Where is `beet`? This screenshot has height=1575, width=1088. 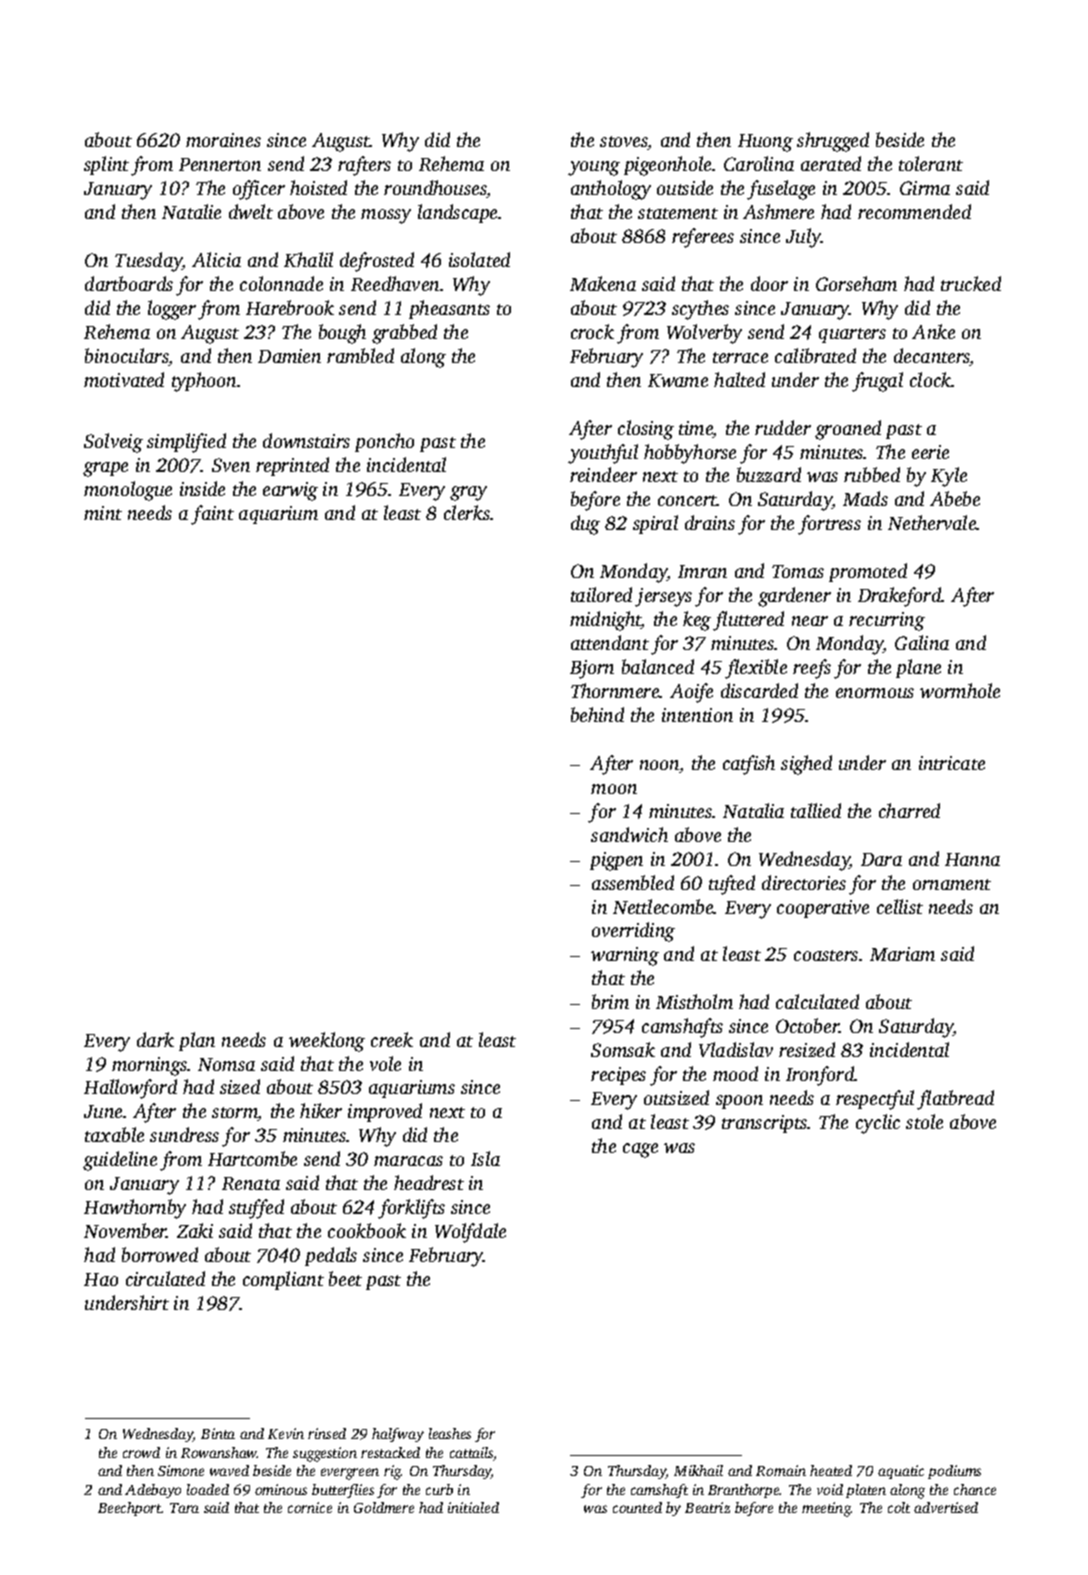 beet is located at coordinates (345, 1278).
